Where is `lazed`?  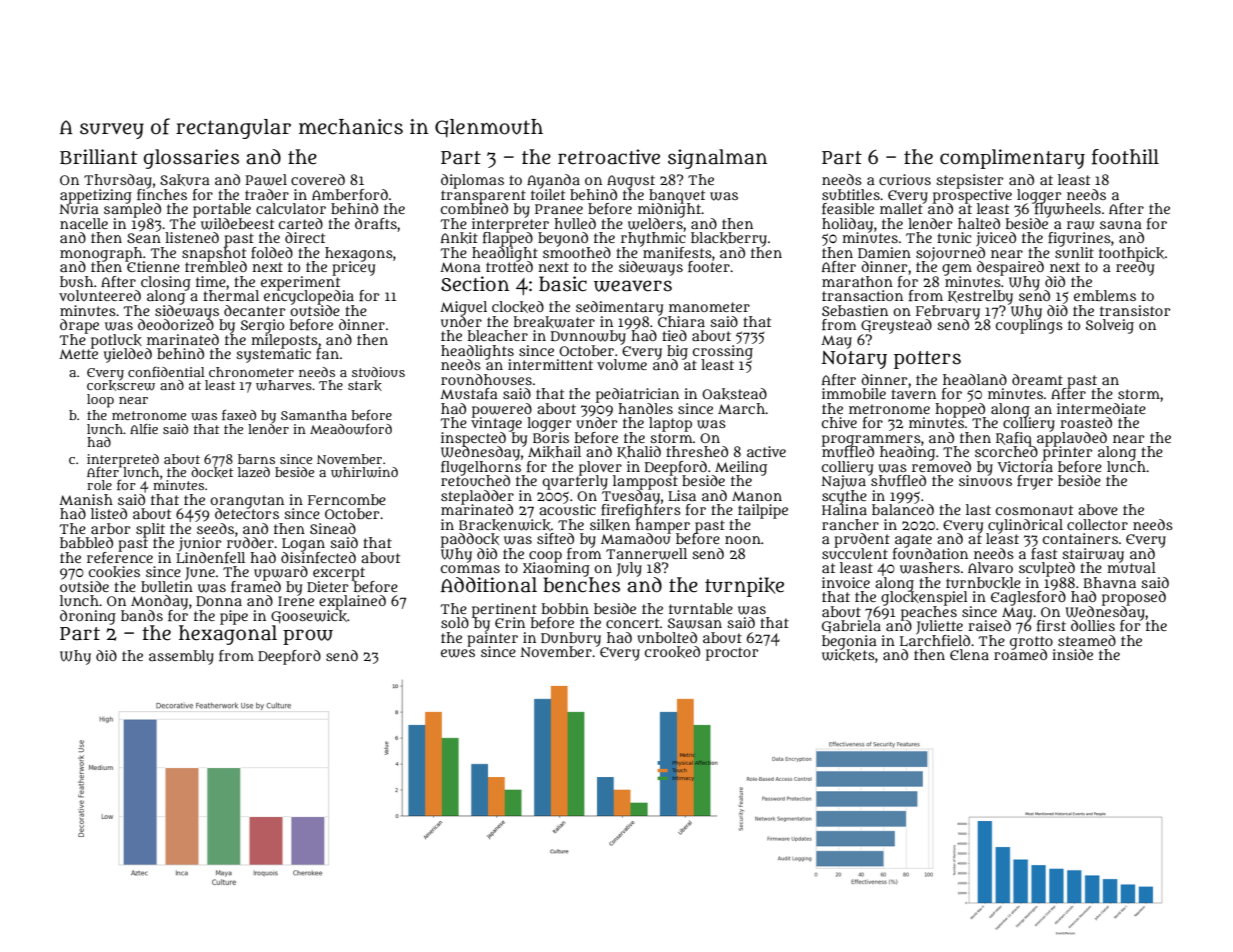
lazed is located at coordinates (254, 472).
